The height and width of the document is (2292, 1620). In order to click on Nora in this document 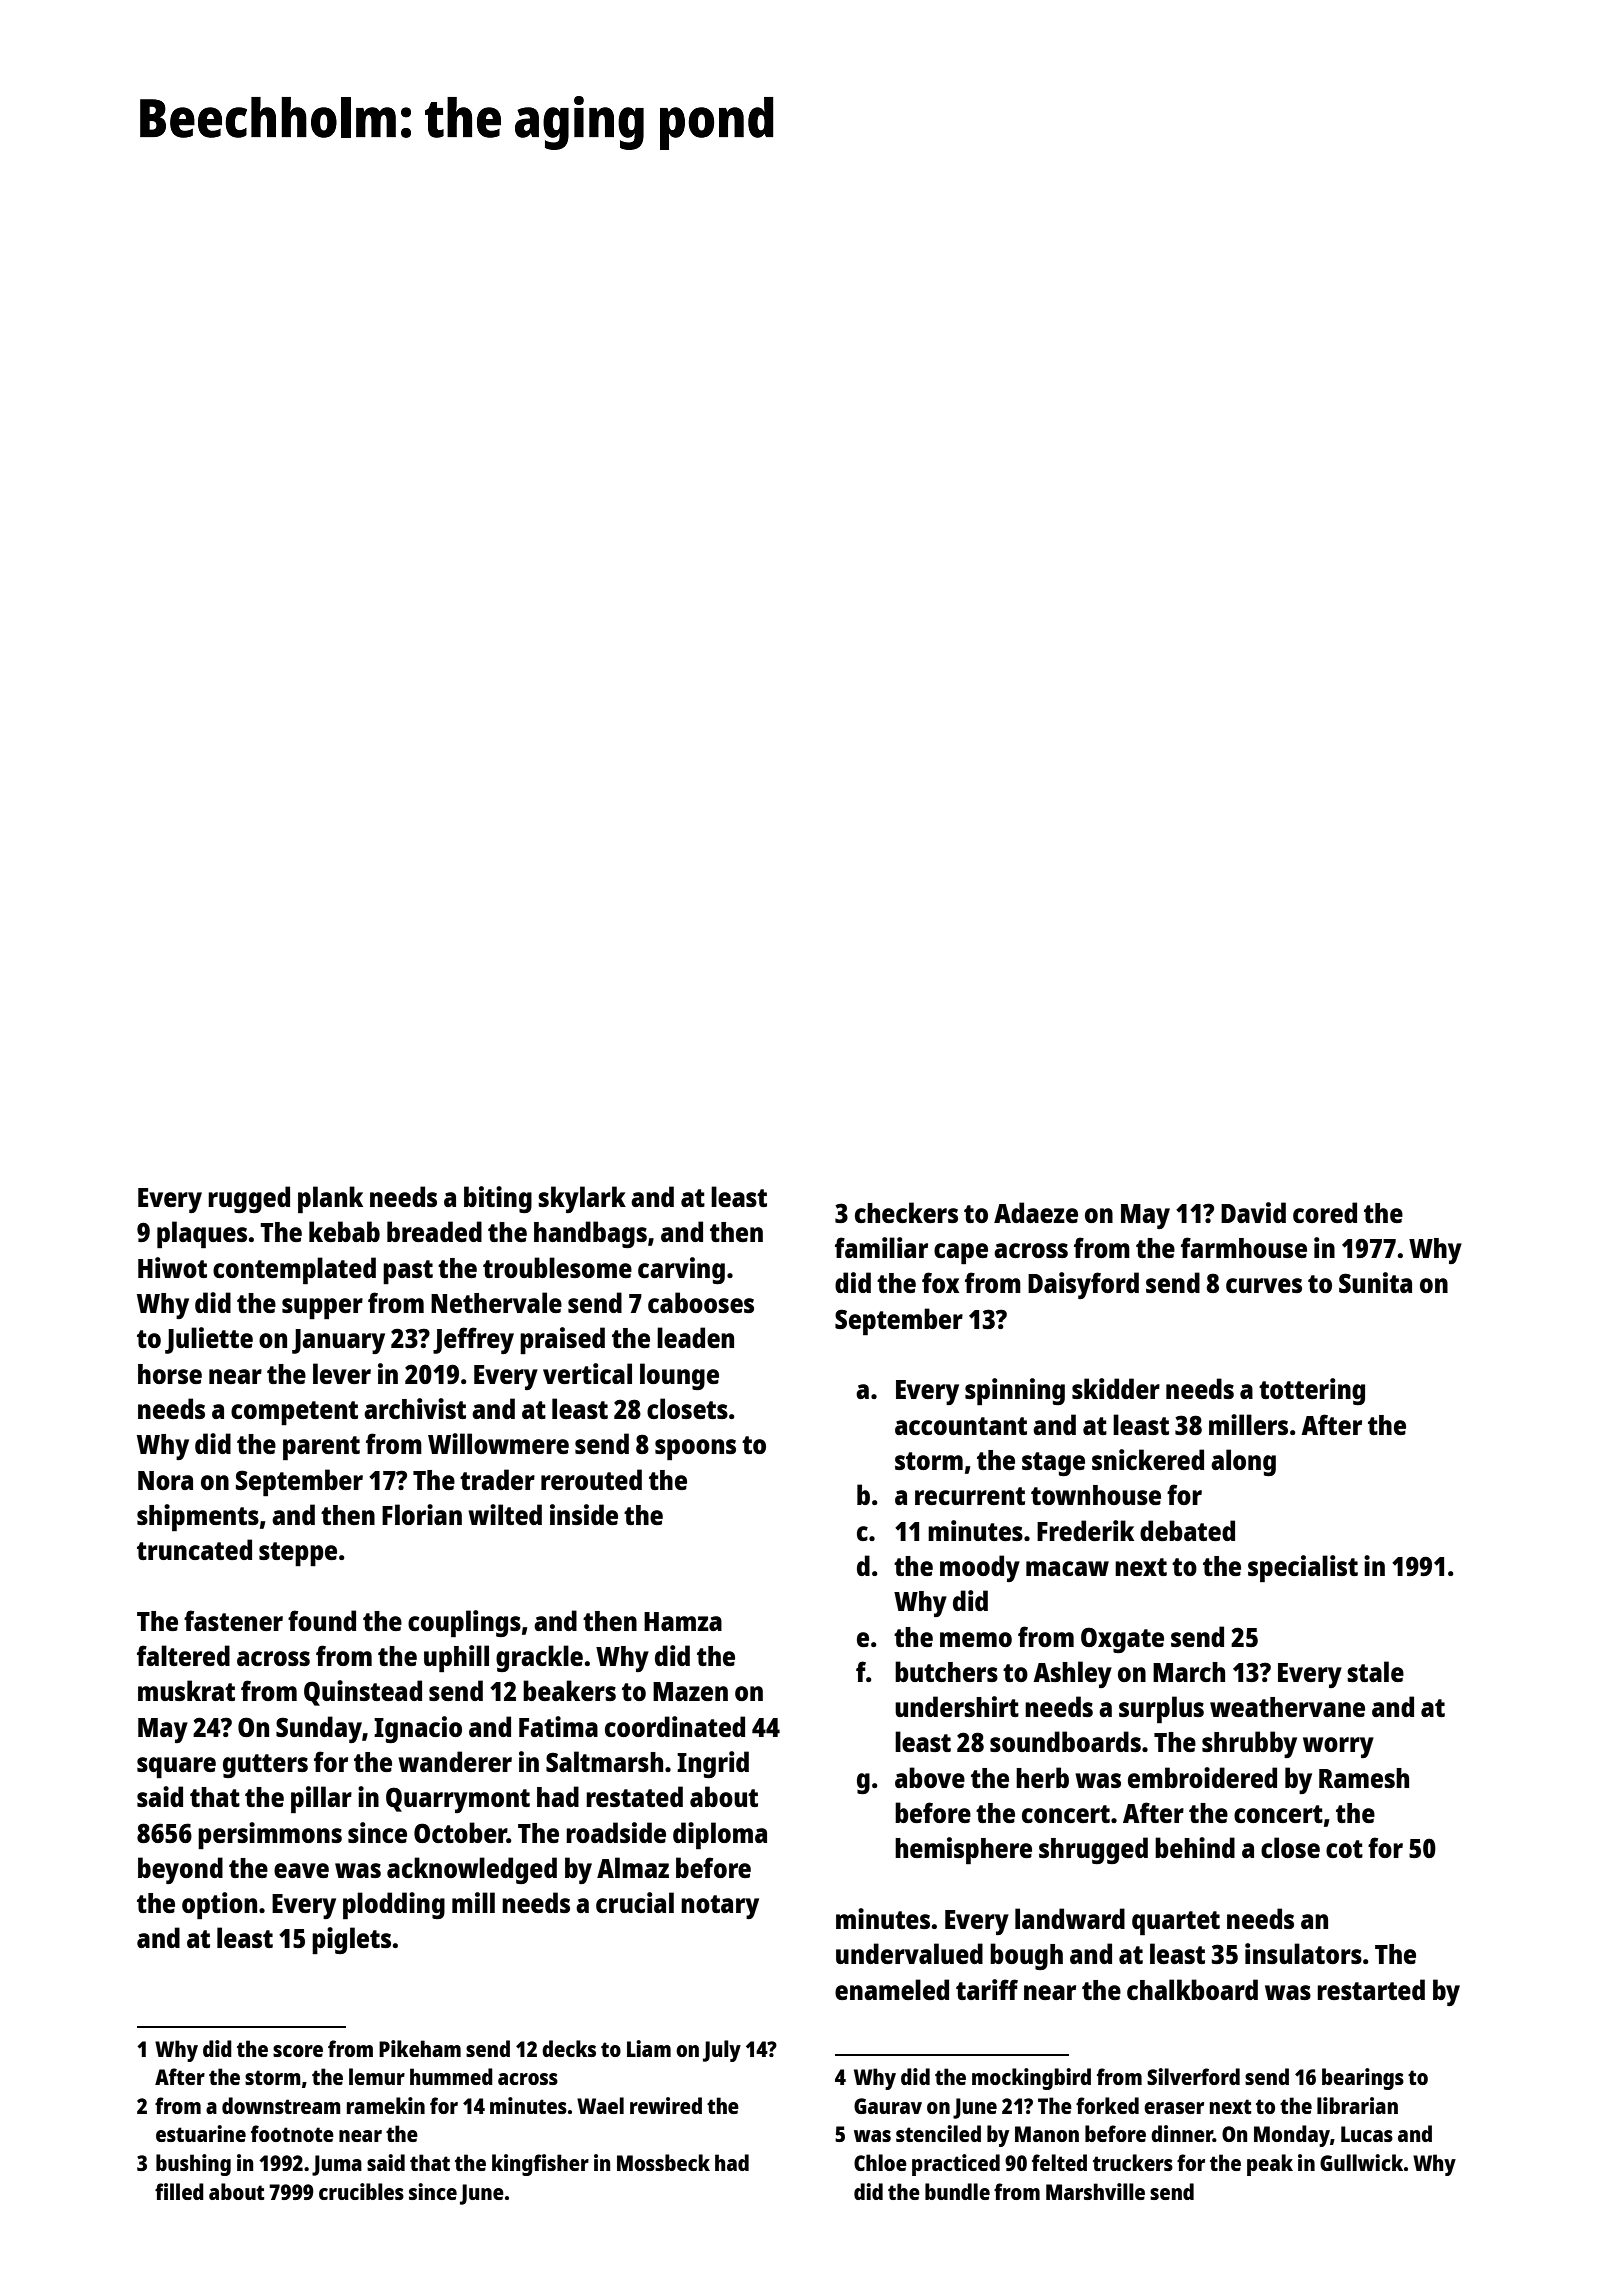, I will do `click(165, 1480)`.
